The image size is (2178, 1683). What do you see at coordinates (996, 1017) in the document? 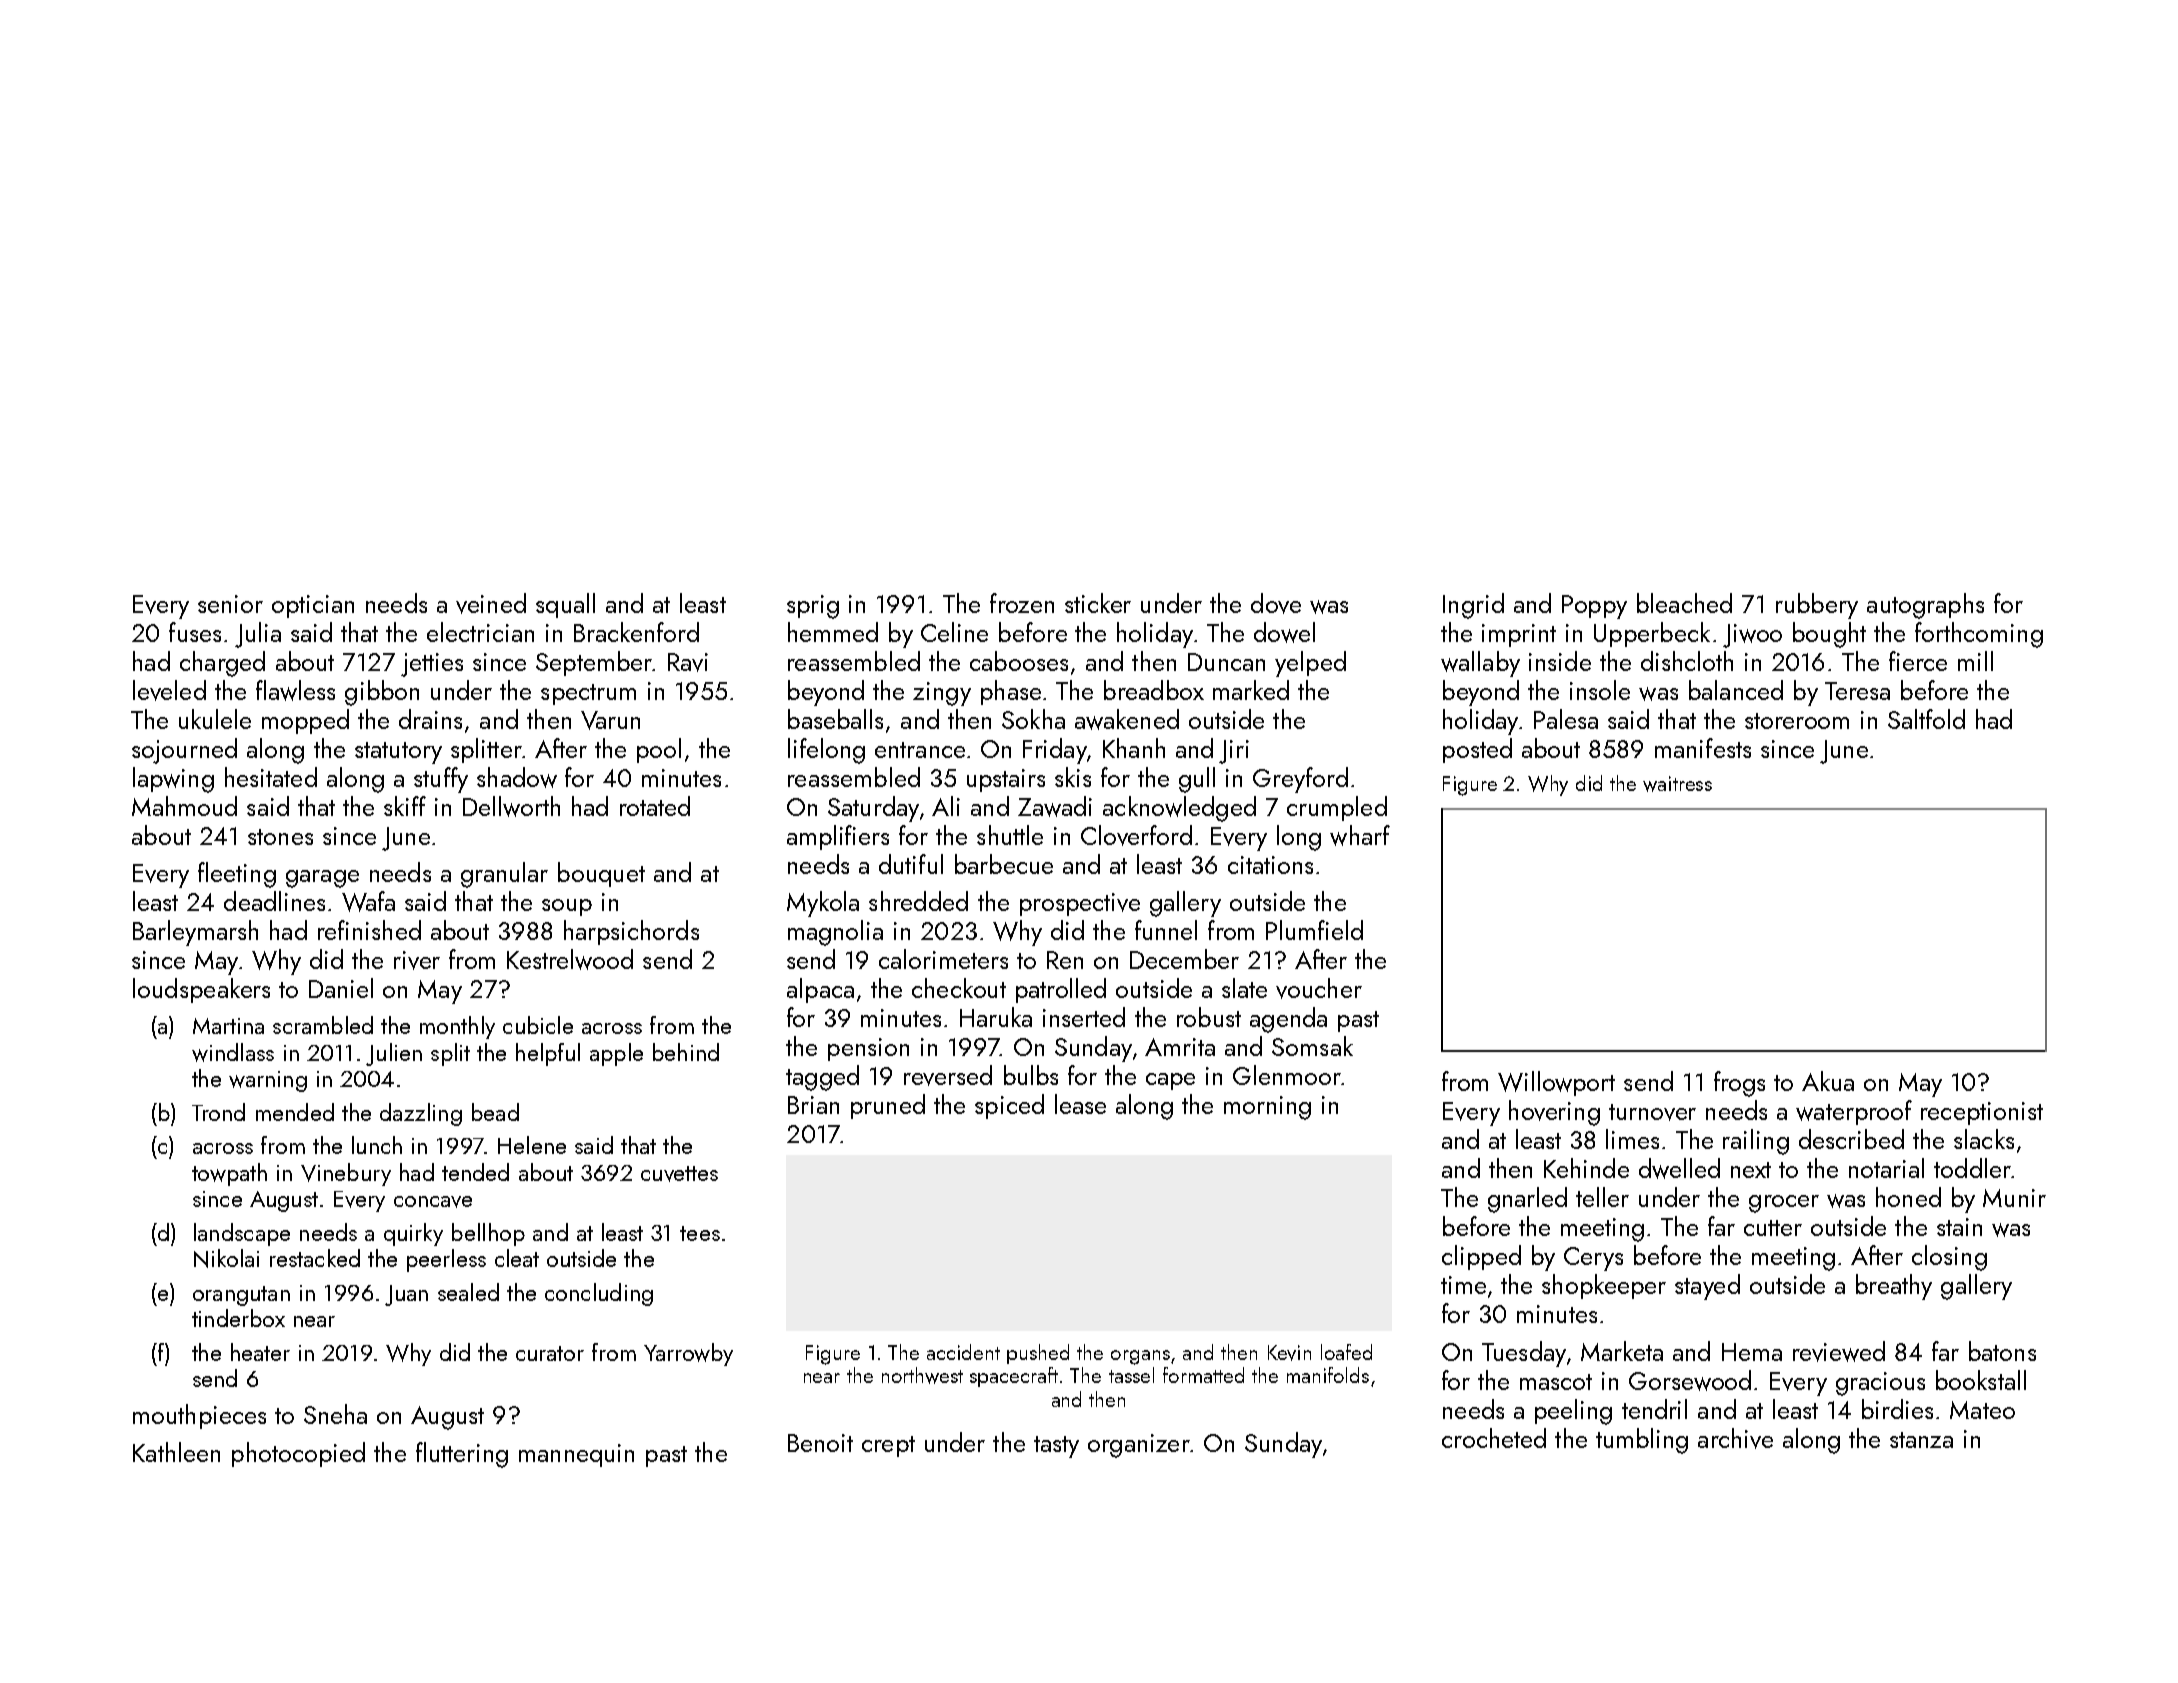
I see `Haruka` at bounding box center [996, 1017].
